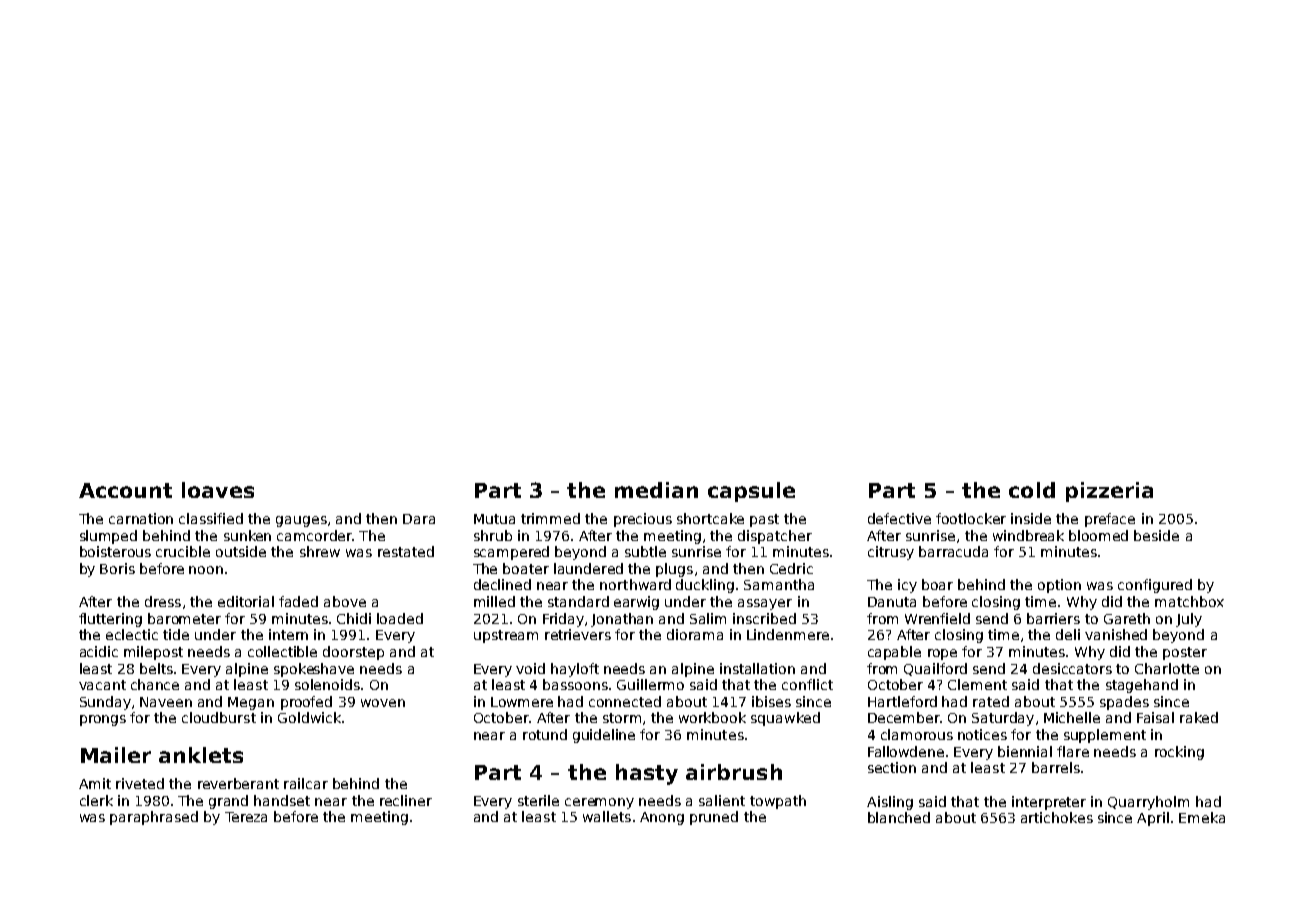 The height and width of the screenshot is (924, 1308). Describe the element at coordinates (1202, 817) in the screenshot. I see `Emeka` at that location.
